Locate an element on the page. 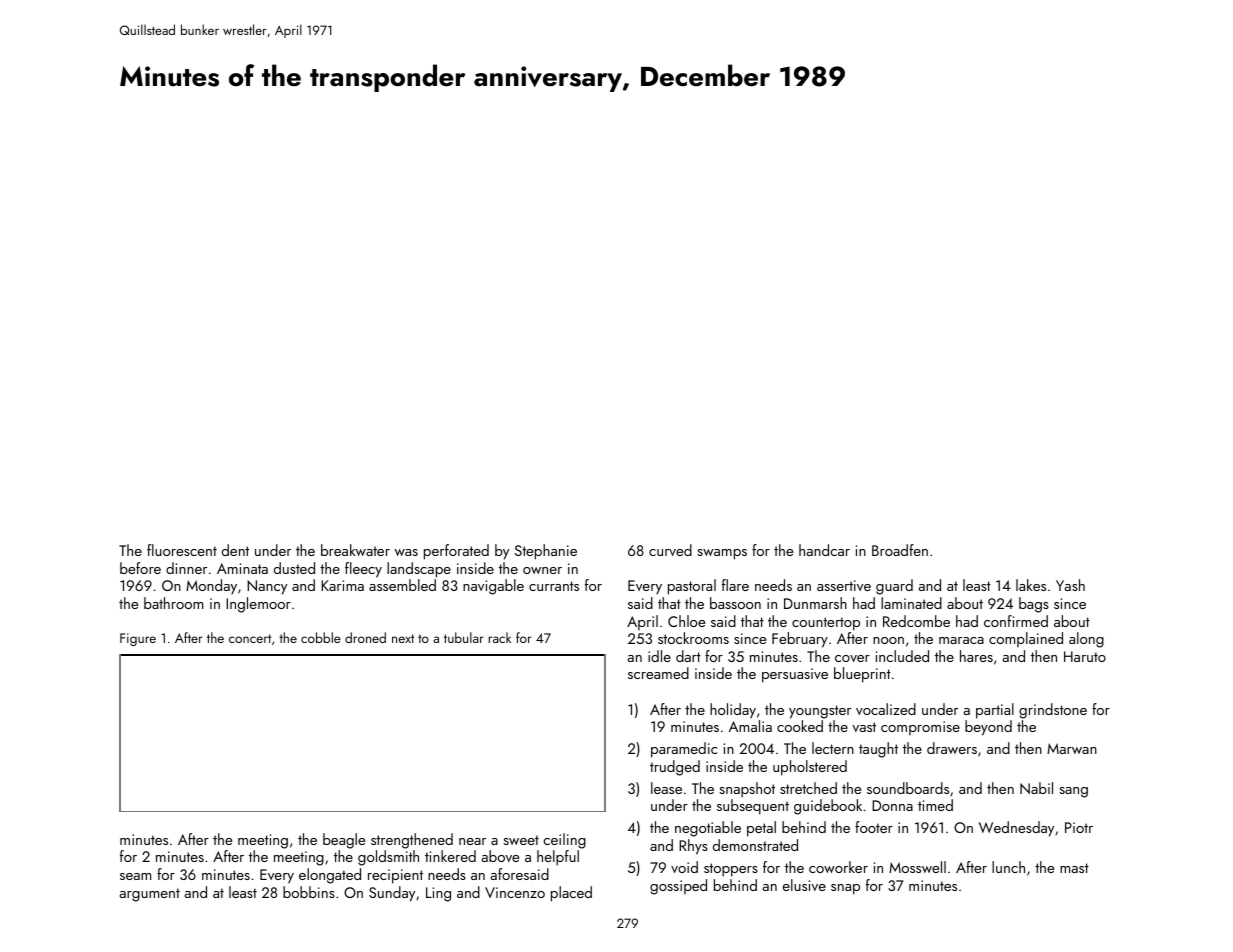 This image has width=1233, height=952. screamed is located at coordinates (658, 673).
